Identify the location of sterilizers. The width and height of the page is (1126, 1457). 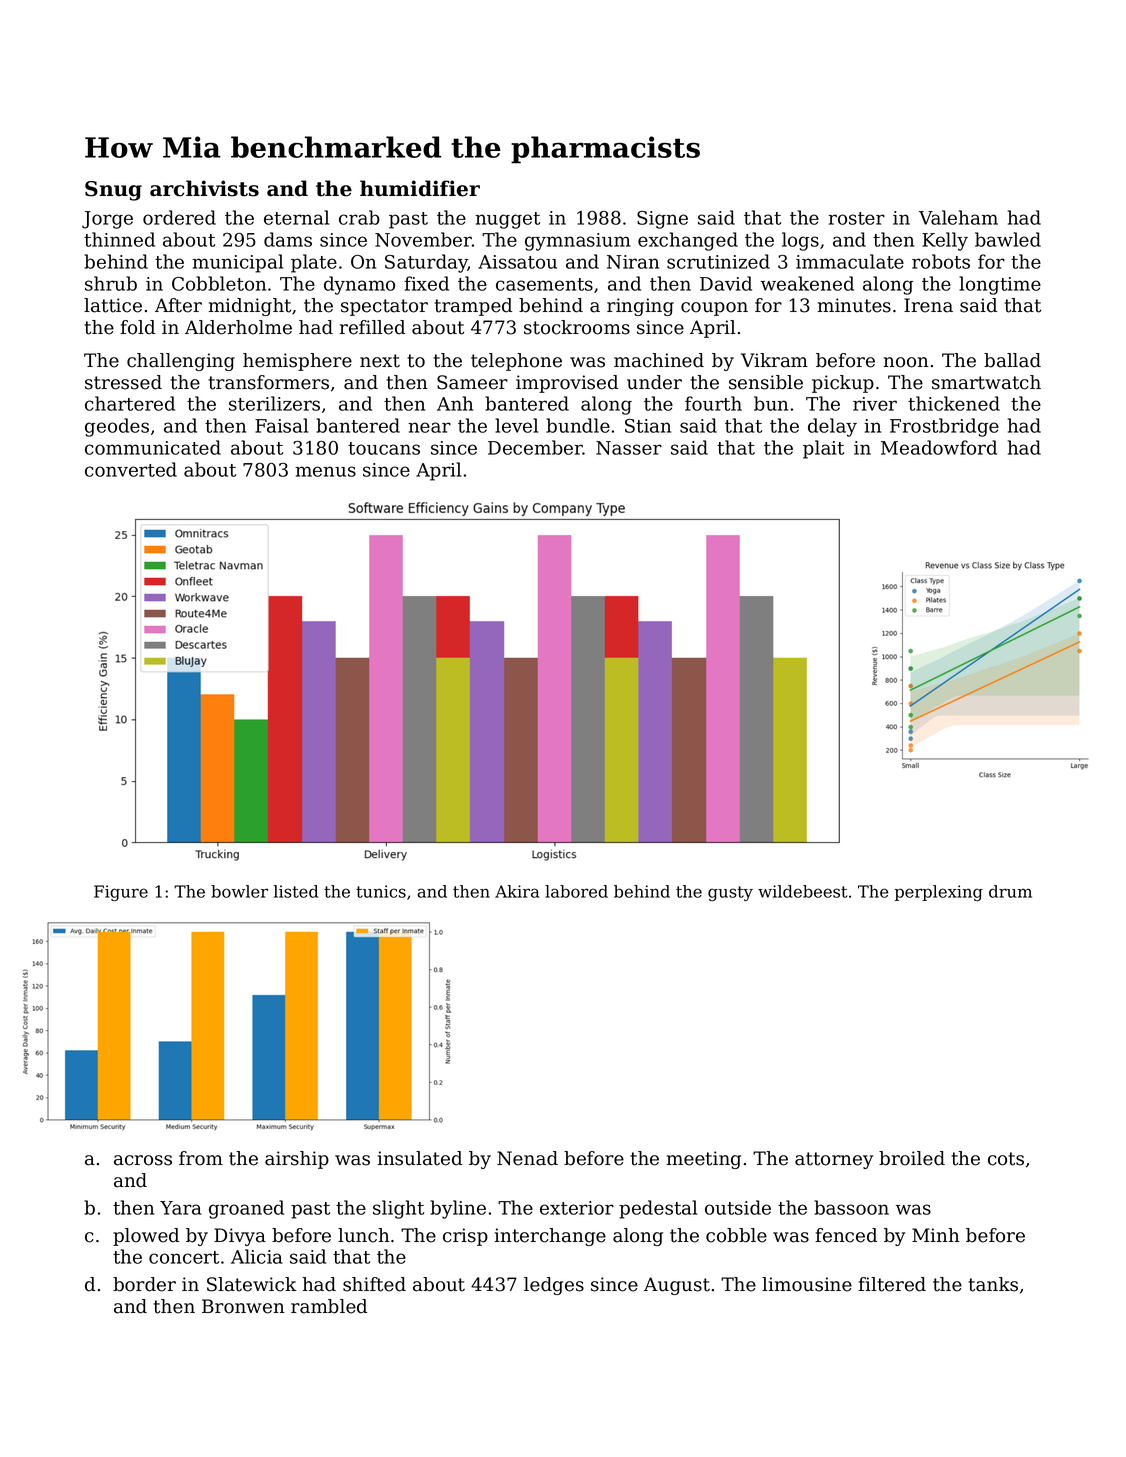
(274, 403).
